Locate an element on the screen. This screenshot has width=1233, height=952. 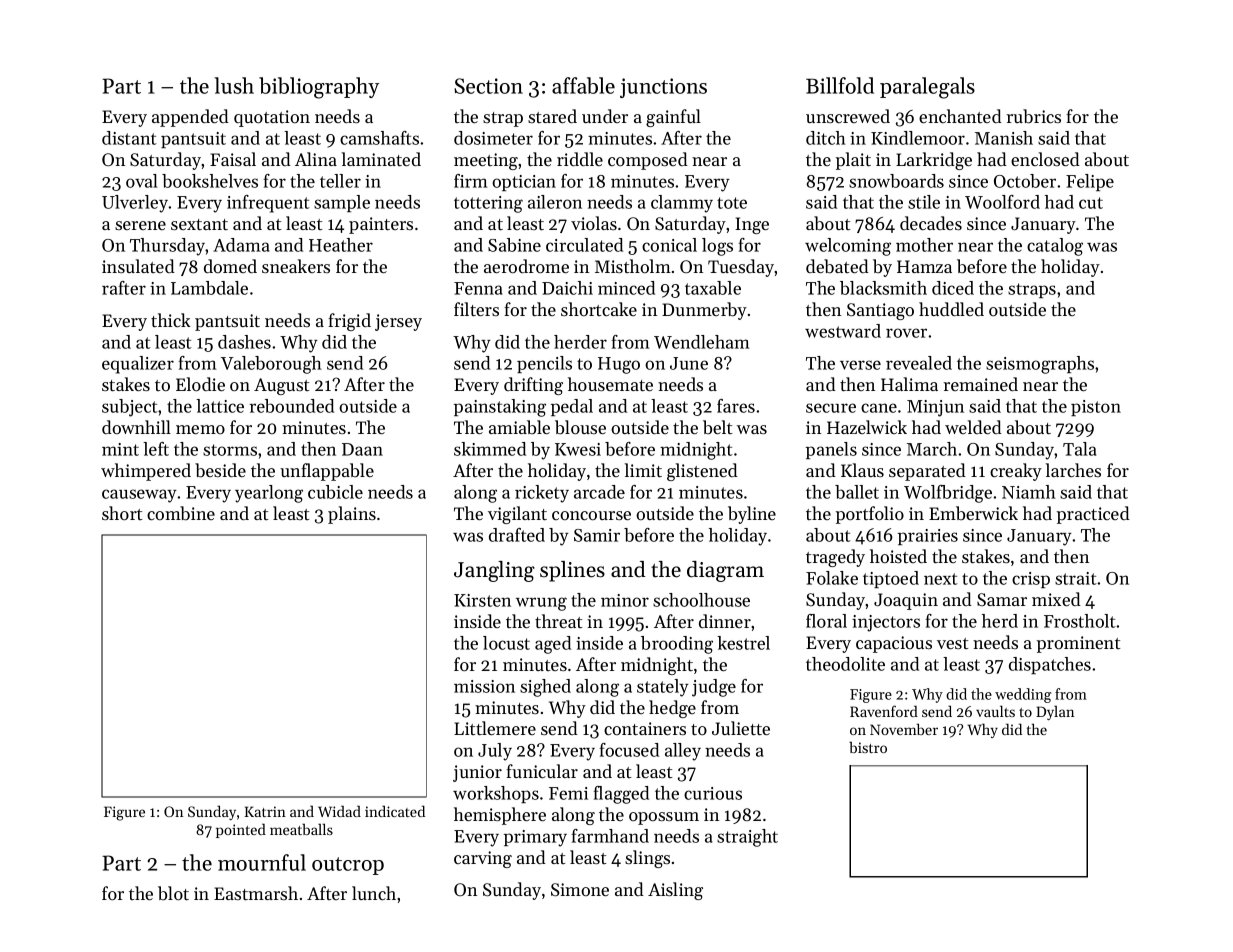
pointed is located at coordinates (241, 830).
